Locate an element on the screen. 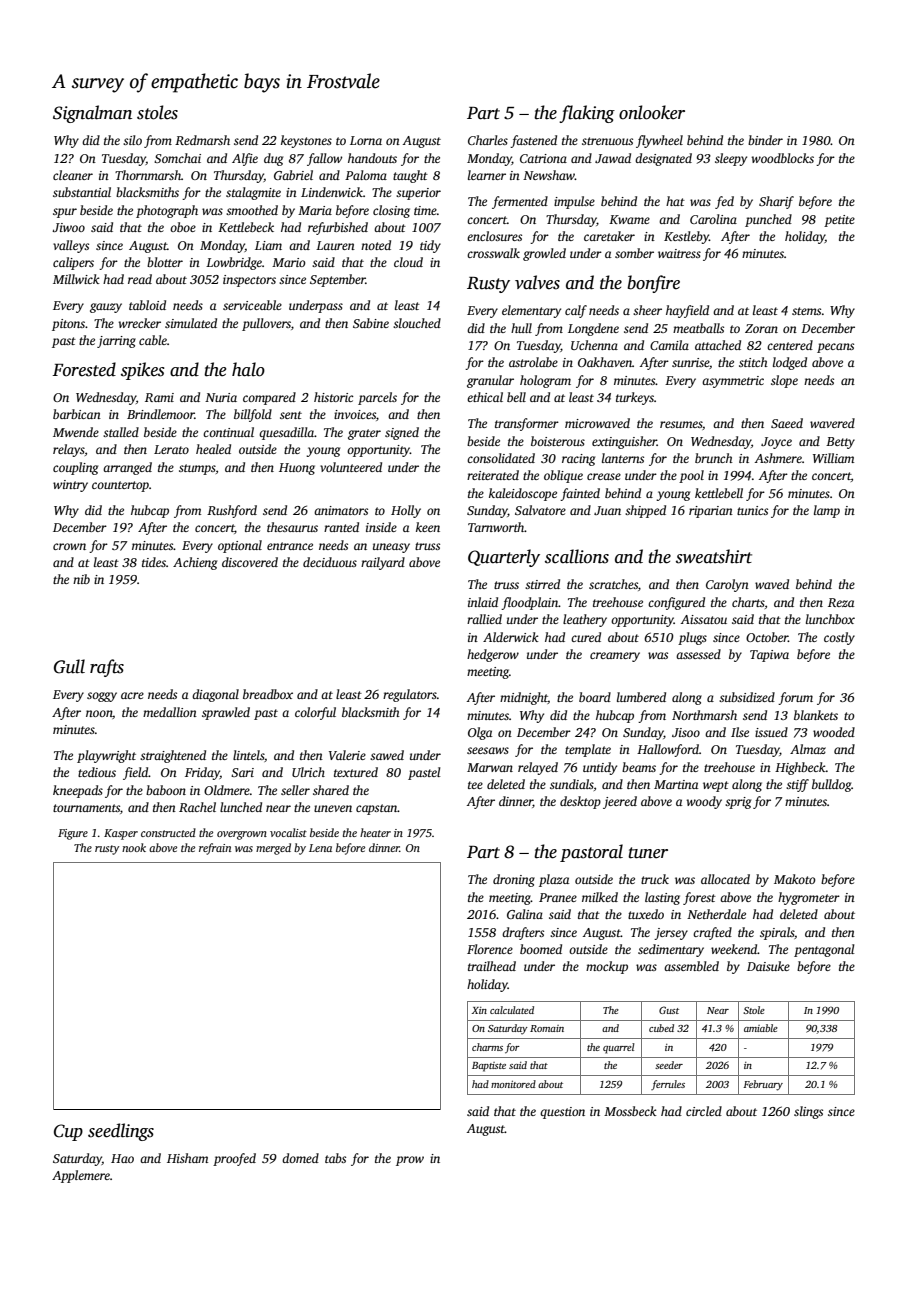  slings is located at coordinates (808, 1112).
